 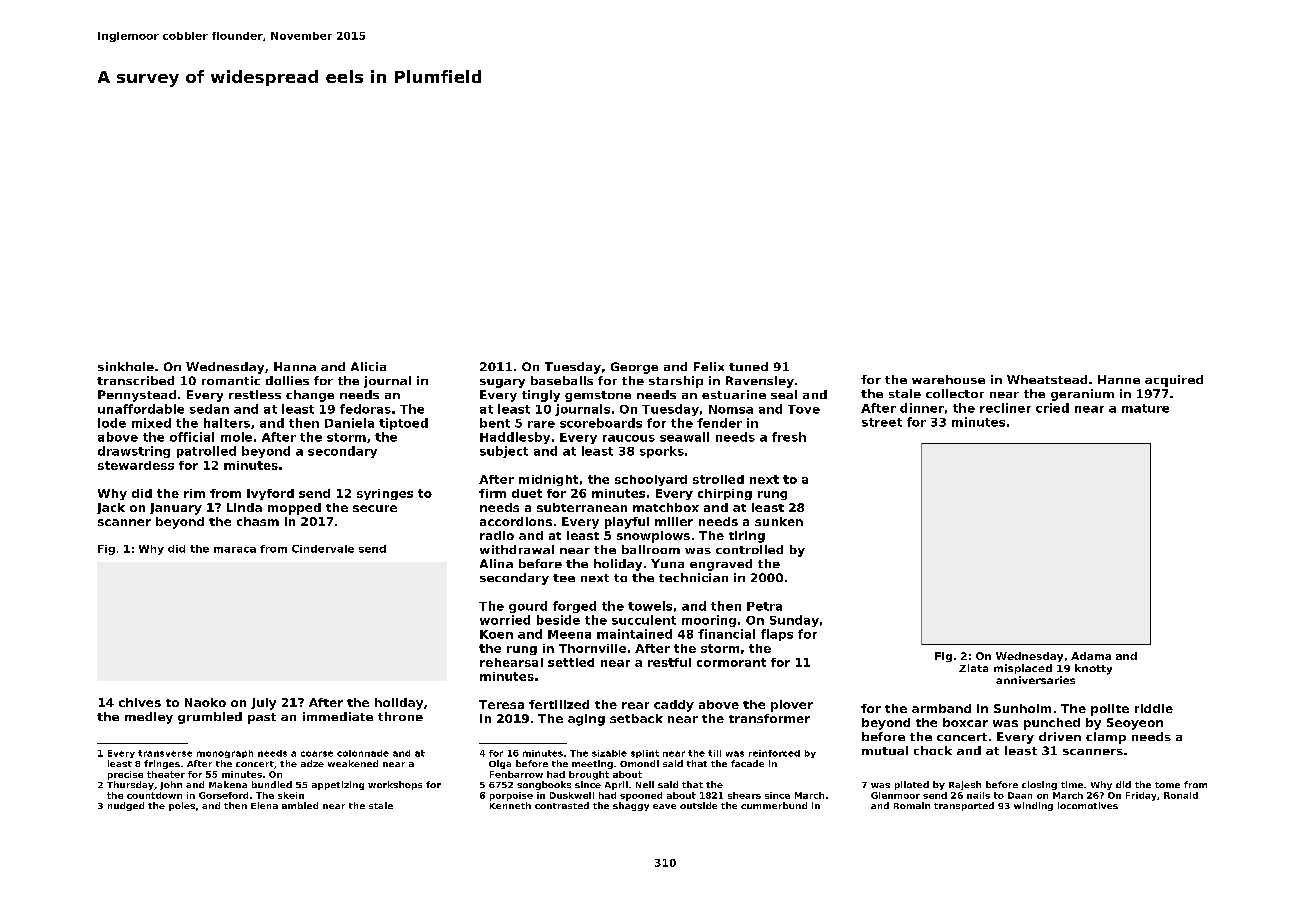 I want to click on tingly, so click(x=541, y=396).
